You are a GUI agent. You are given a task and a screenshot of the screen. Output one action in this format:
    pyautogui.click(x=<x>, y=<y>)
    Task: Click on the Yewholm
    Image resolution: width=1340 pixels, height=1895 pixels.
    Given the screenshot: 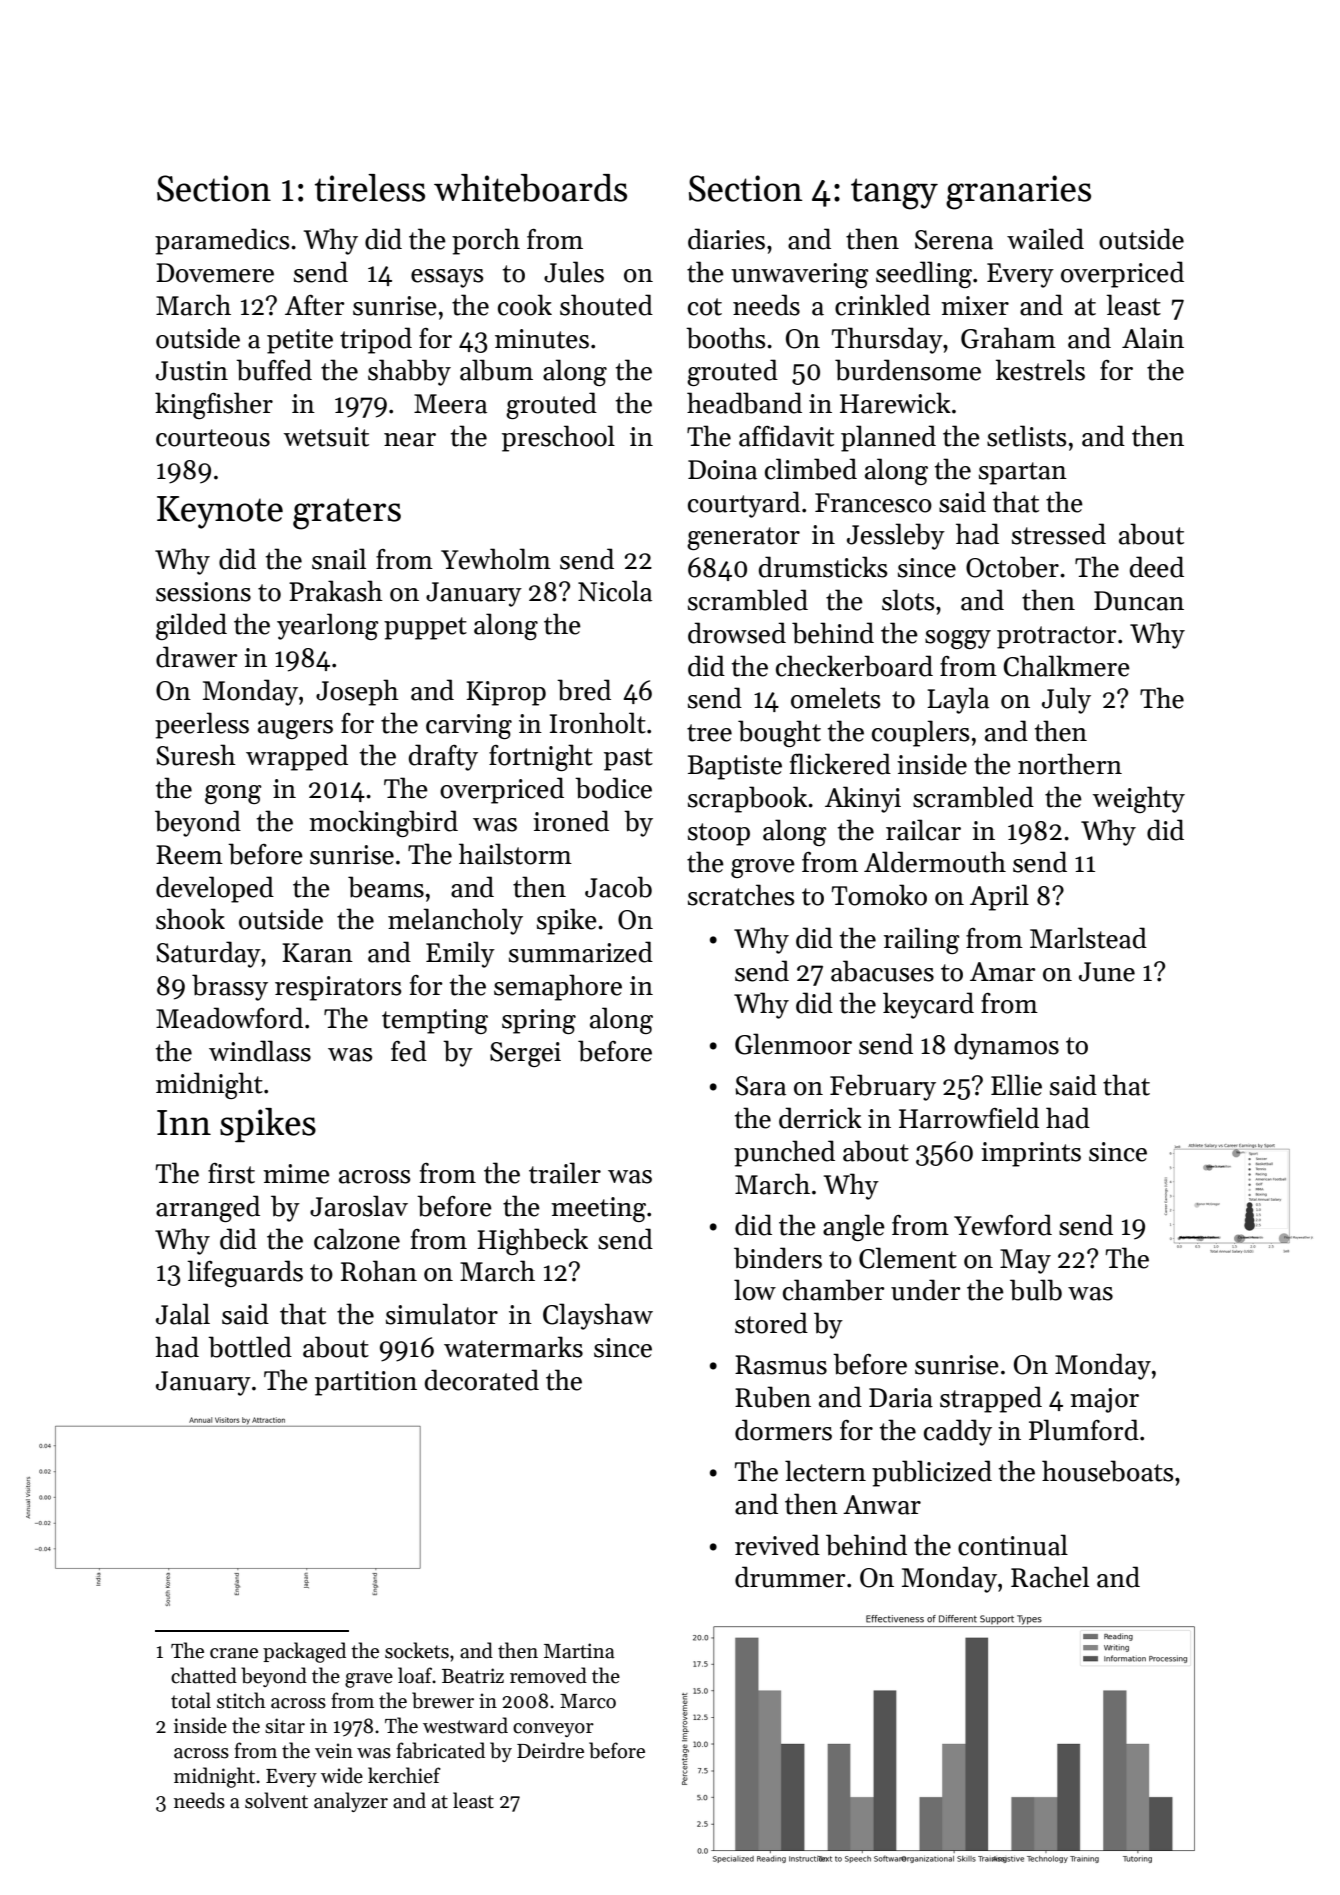 What is the action you would take?
    pyautogui.click(x=496, y=559)
